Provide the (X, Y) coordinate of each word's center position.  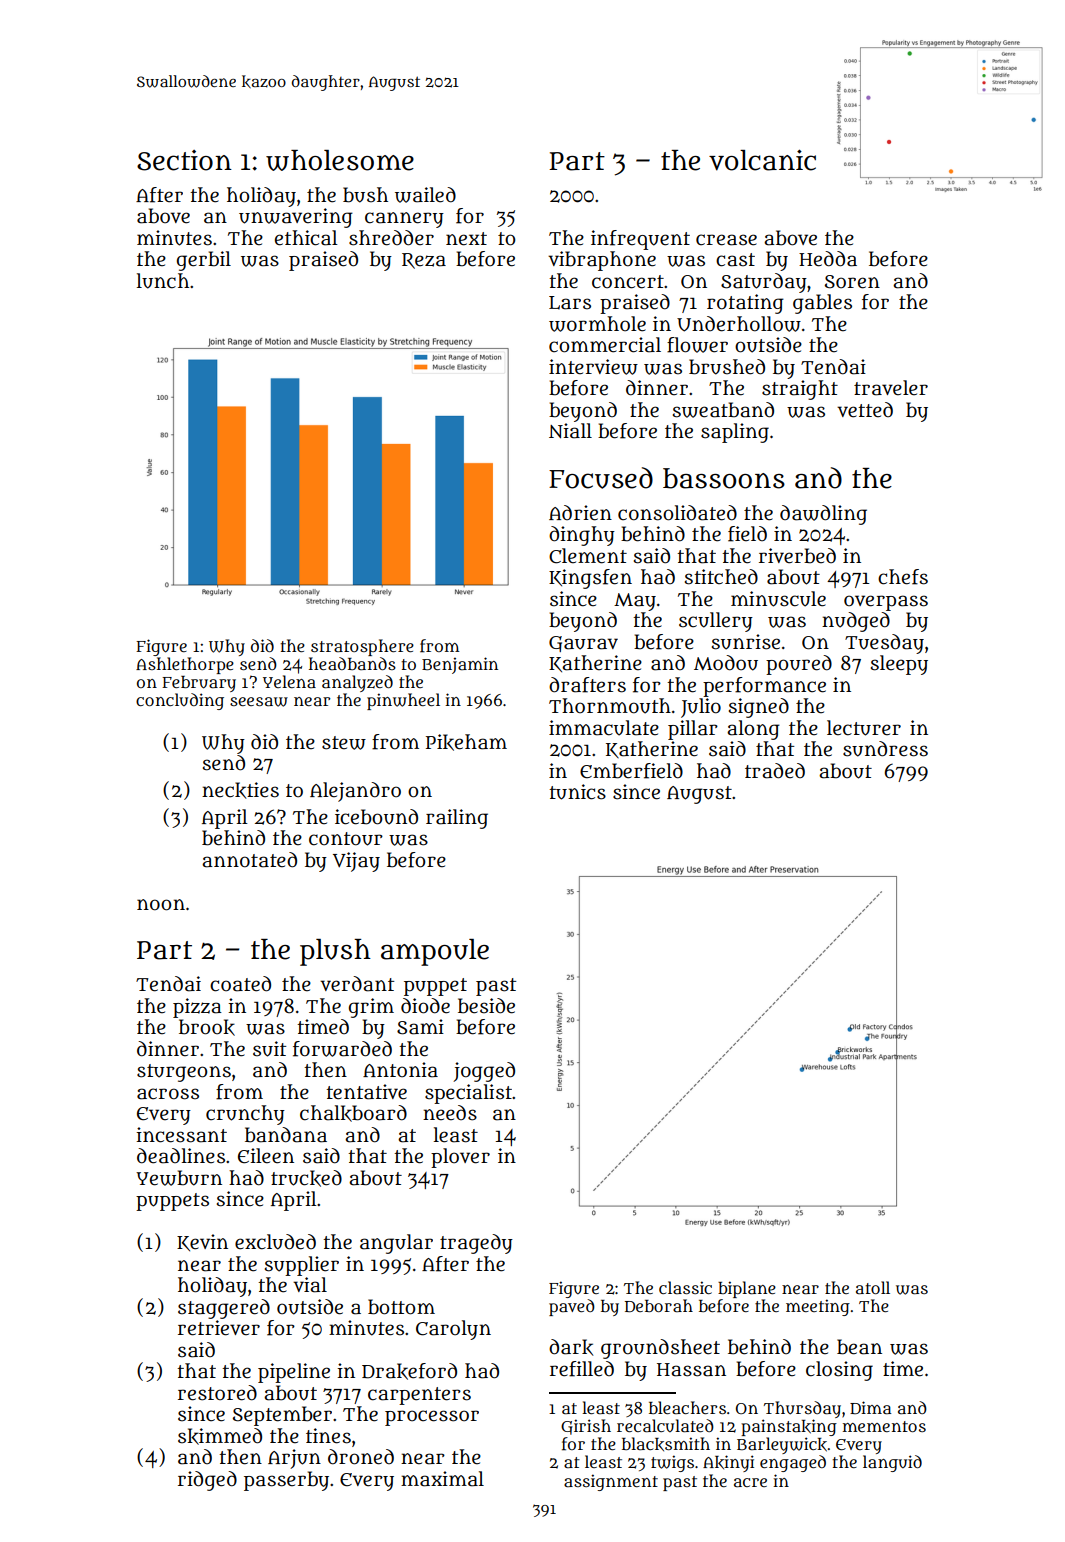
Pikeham (466, 742)
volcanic (762, 160)
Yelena (289, 681)
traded (775, 771)
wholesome (340, 160)
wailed (425, 195)
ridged (207, 1481)
